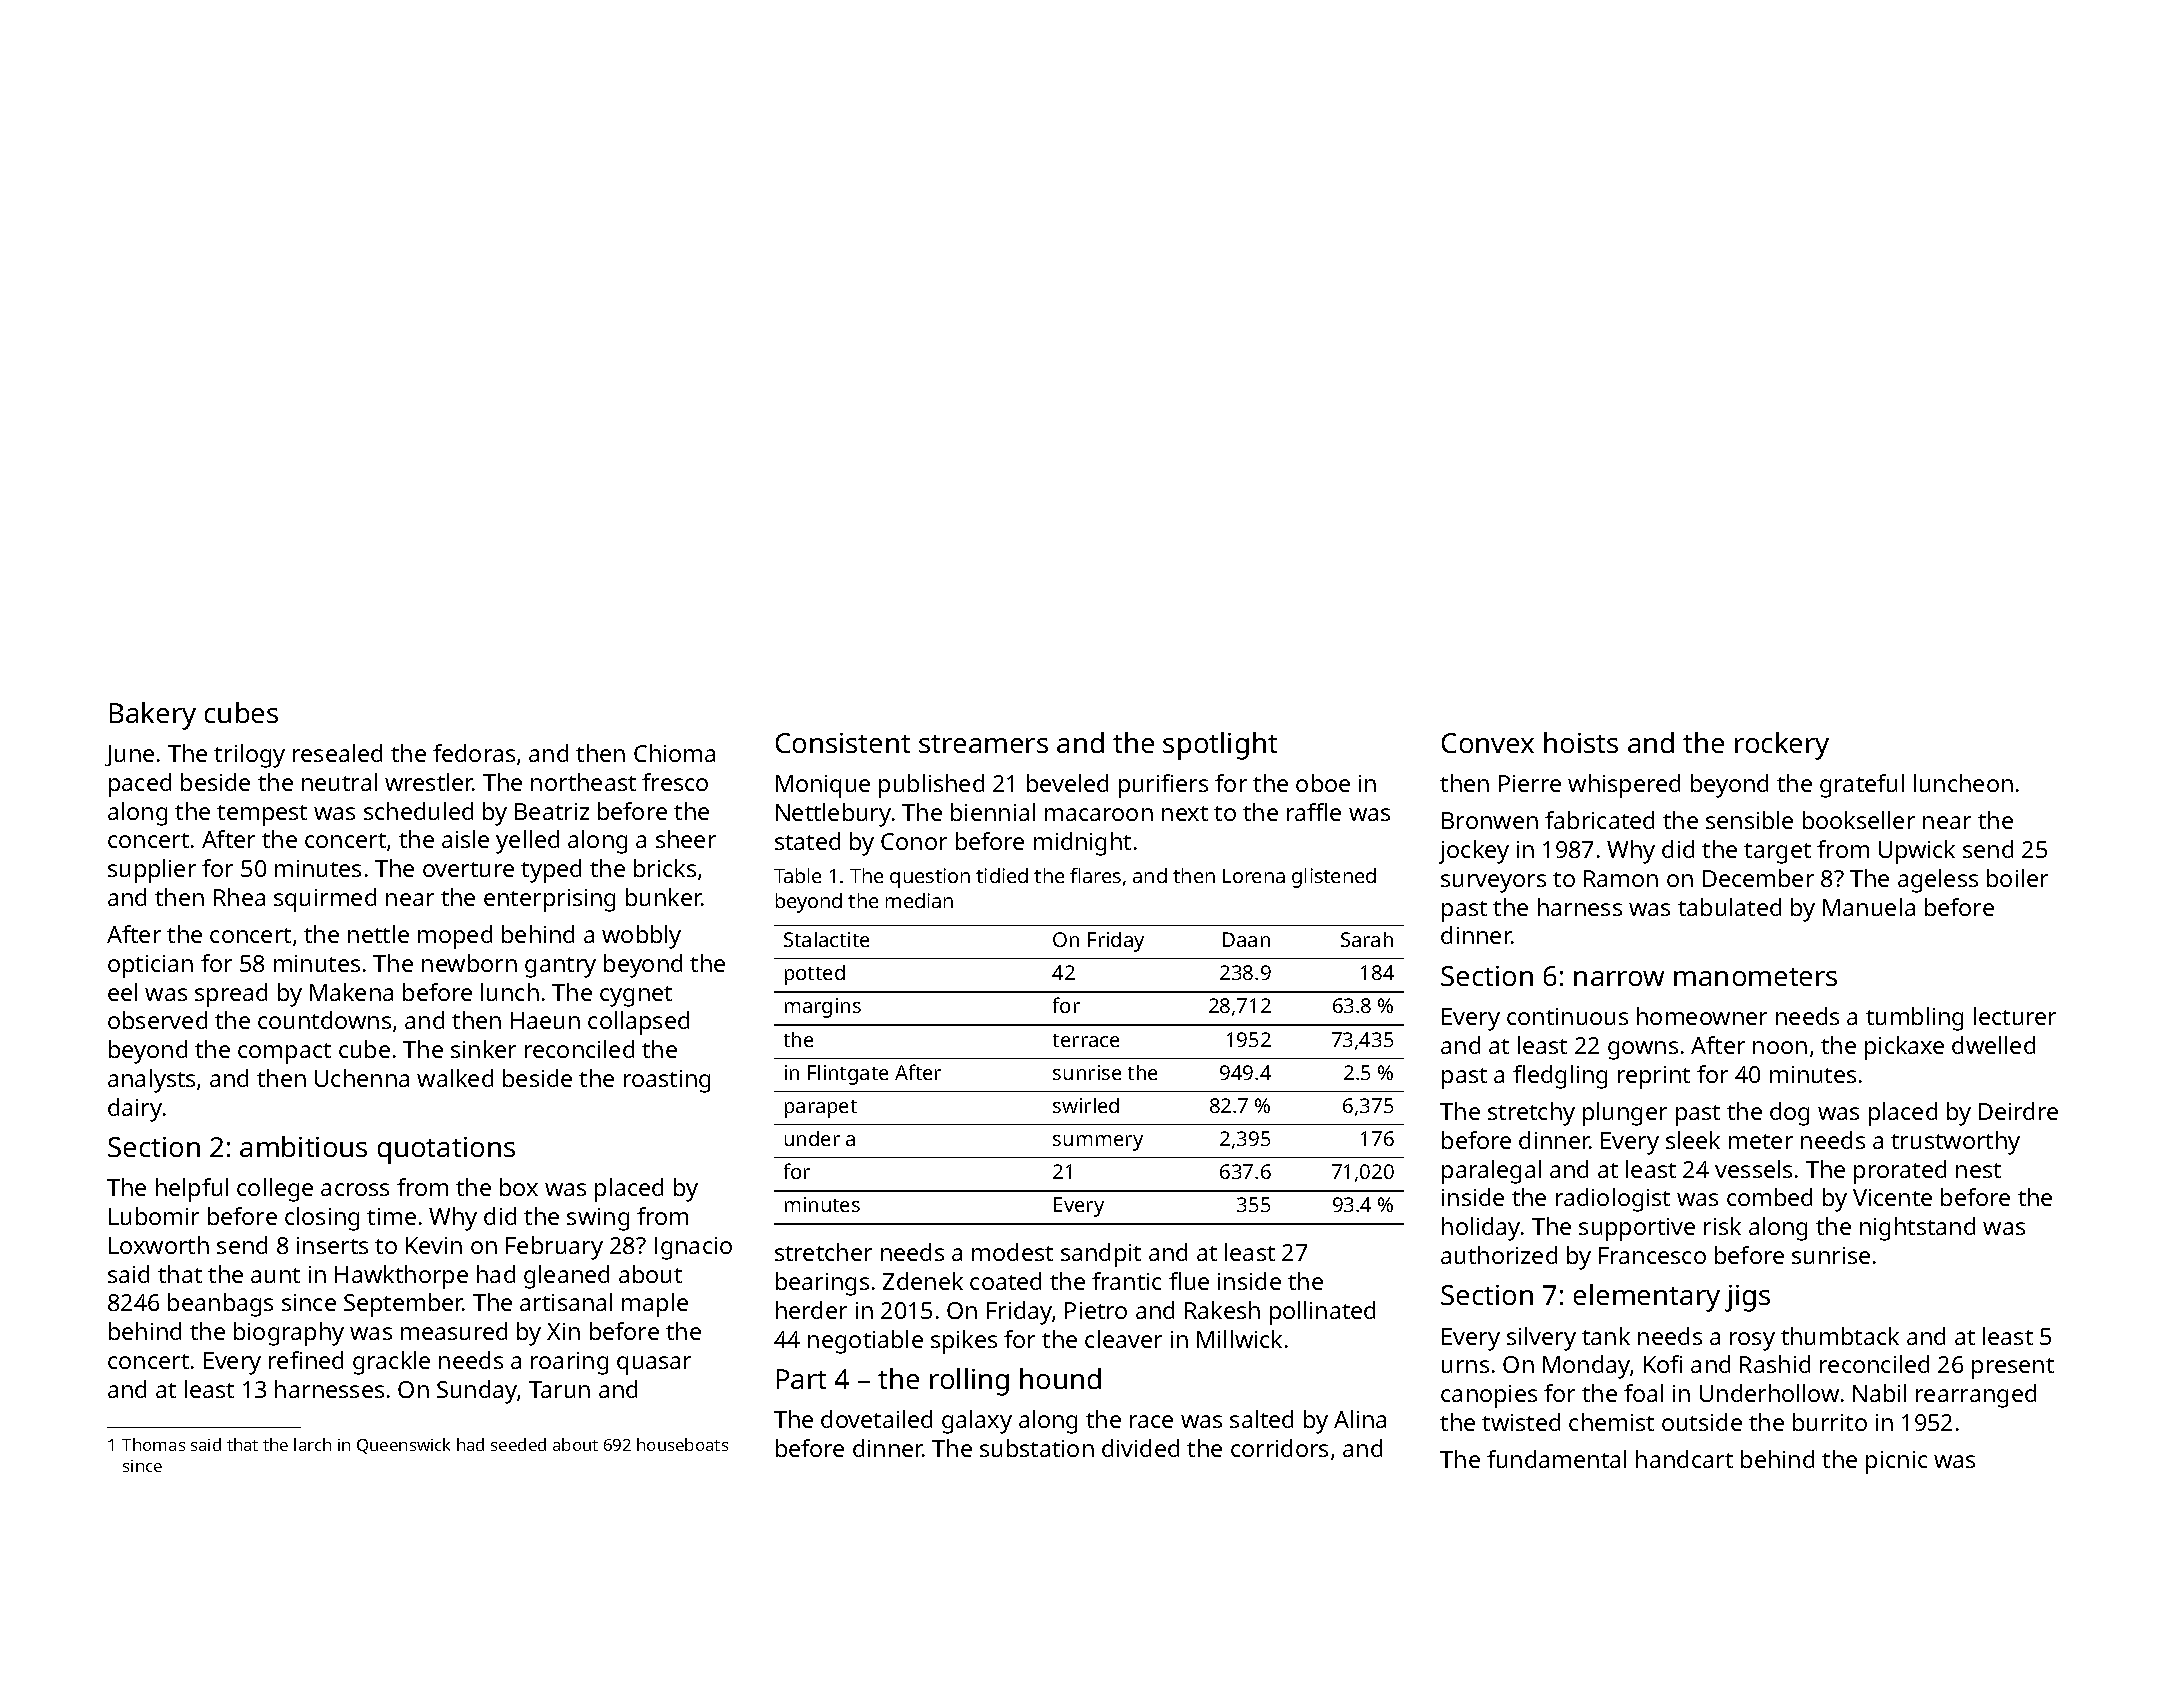  I want to click on lecturer, so click(2015, 1016).
